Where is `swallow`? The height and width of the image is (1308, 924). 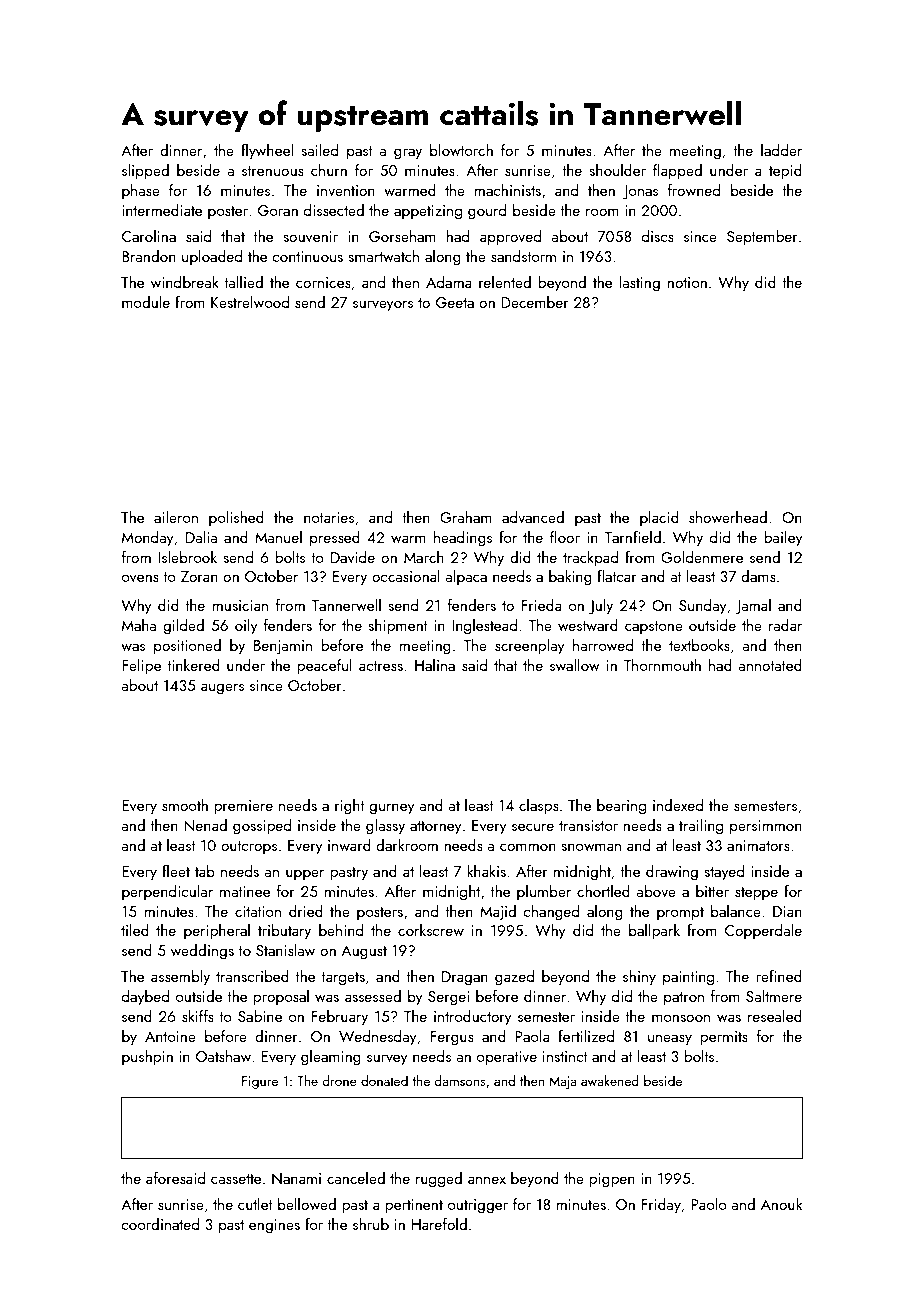
swallow is located at coordinates (575, 665).
